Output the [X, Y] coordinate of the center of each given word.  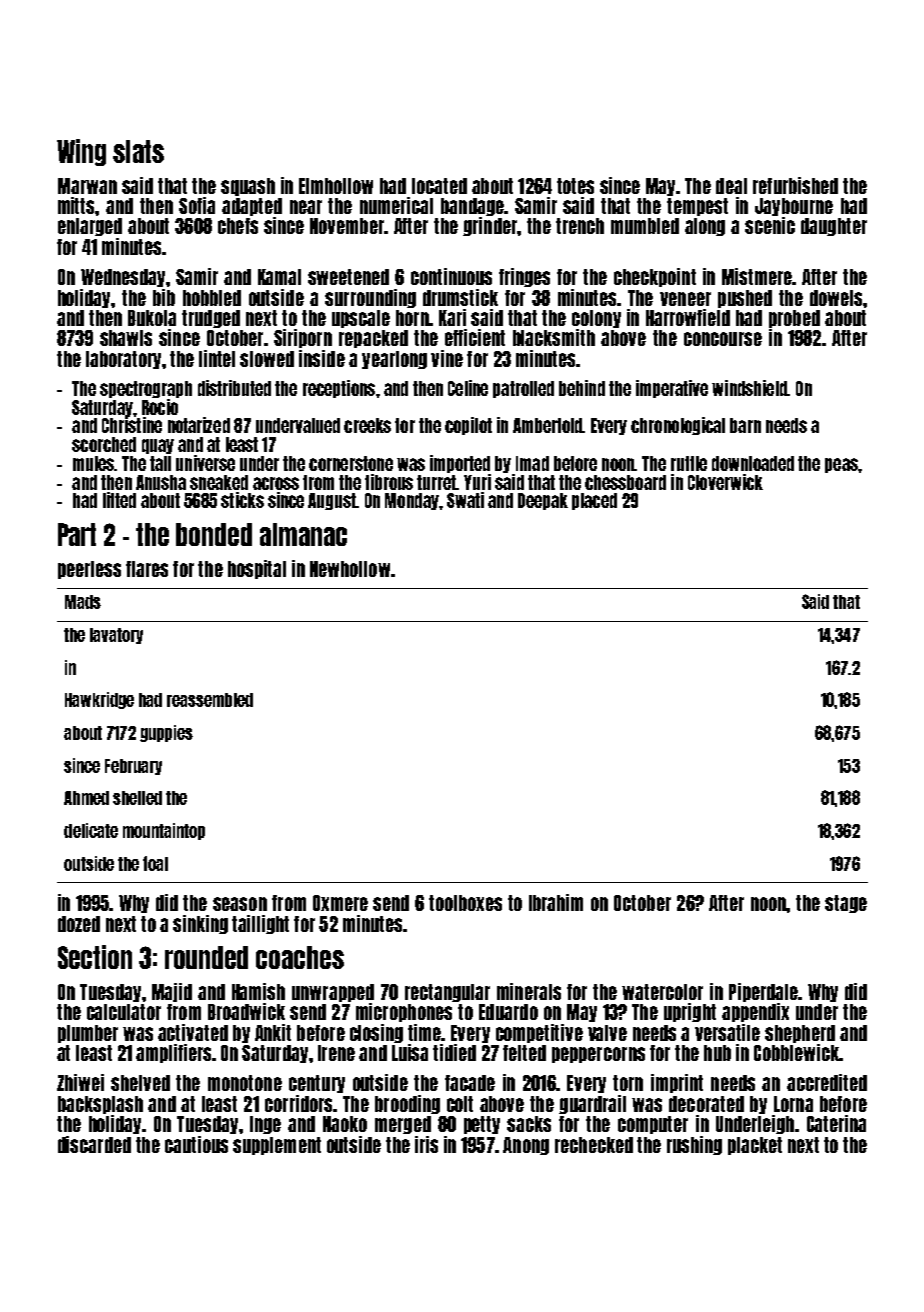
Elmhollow [336, 186]
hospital [257, 569]
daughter [834, 227]
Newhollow [350, 569]
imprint [677, 1083]
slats [138, 151]
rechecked [594, 1145]
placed [594, 501]
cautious [196, 1144]
